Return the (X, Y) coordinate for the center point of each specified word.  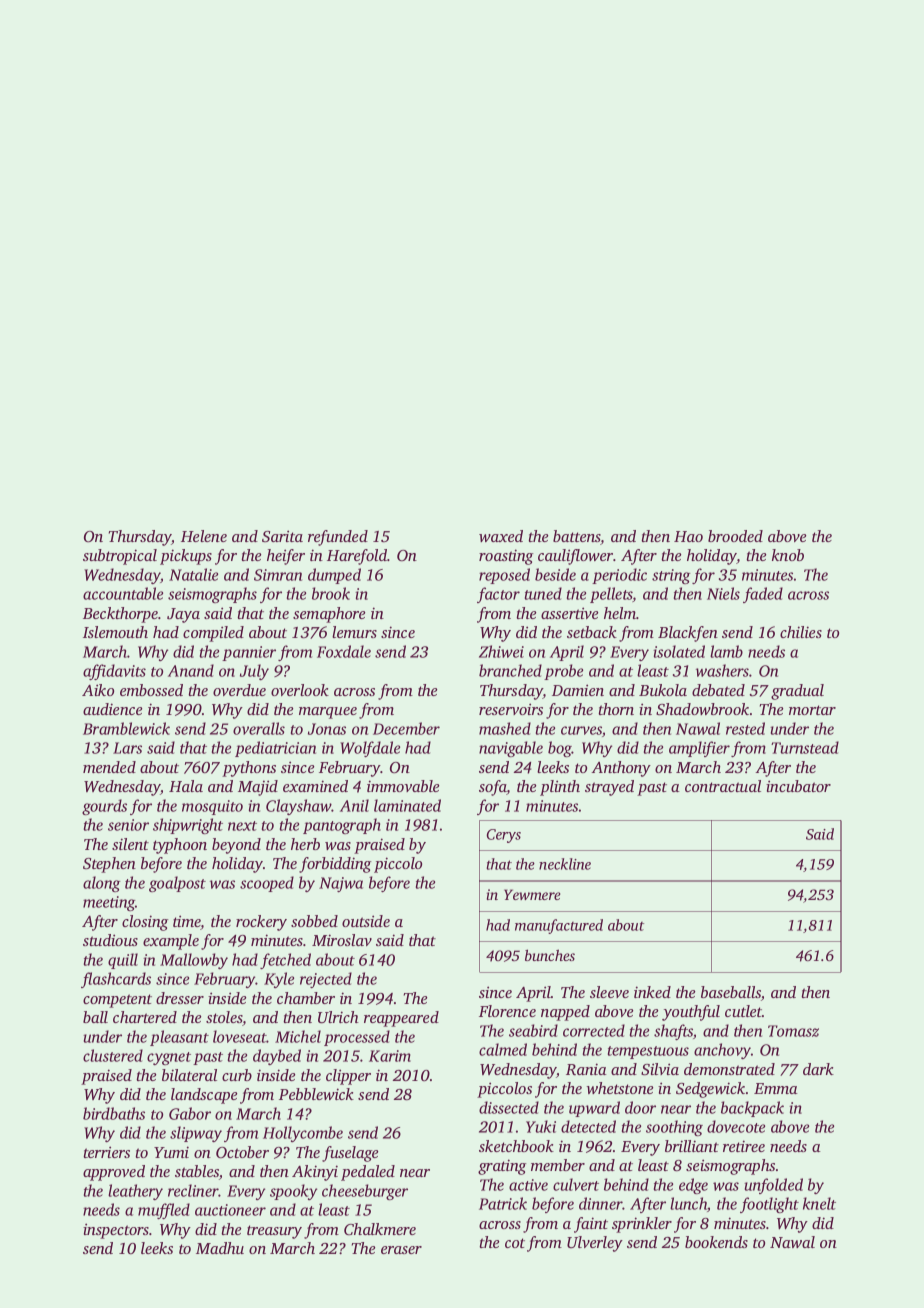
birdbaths (114, 1113)
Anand (191, 670)
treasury (274, 1232)
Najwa (341, 884)
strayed (609, 788)
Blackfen (688, 634)
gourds (104, 807)
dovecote (736, 1126)
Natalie (193, 574)
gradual (797, 692)
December (406, 728)
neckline (565, 864)
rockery (261, 923)
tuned (543, 593)
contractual (723, 786)
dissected (509, 1107)
